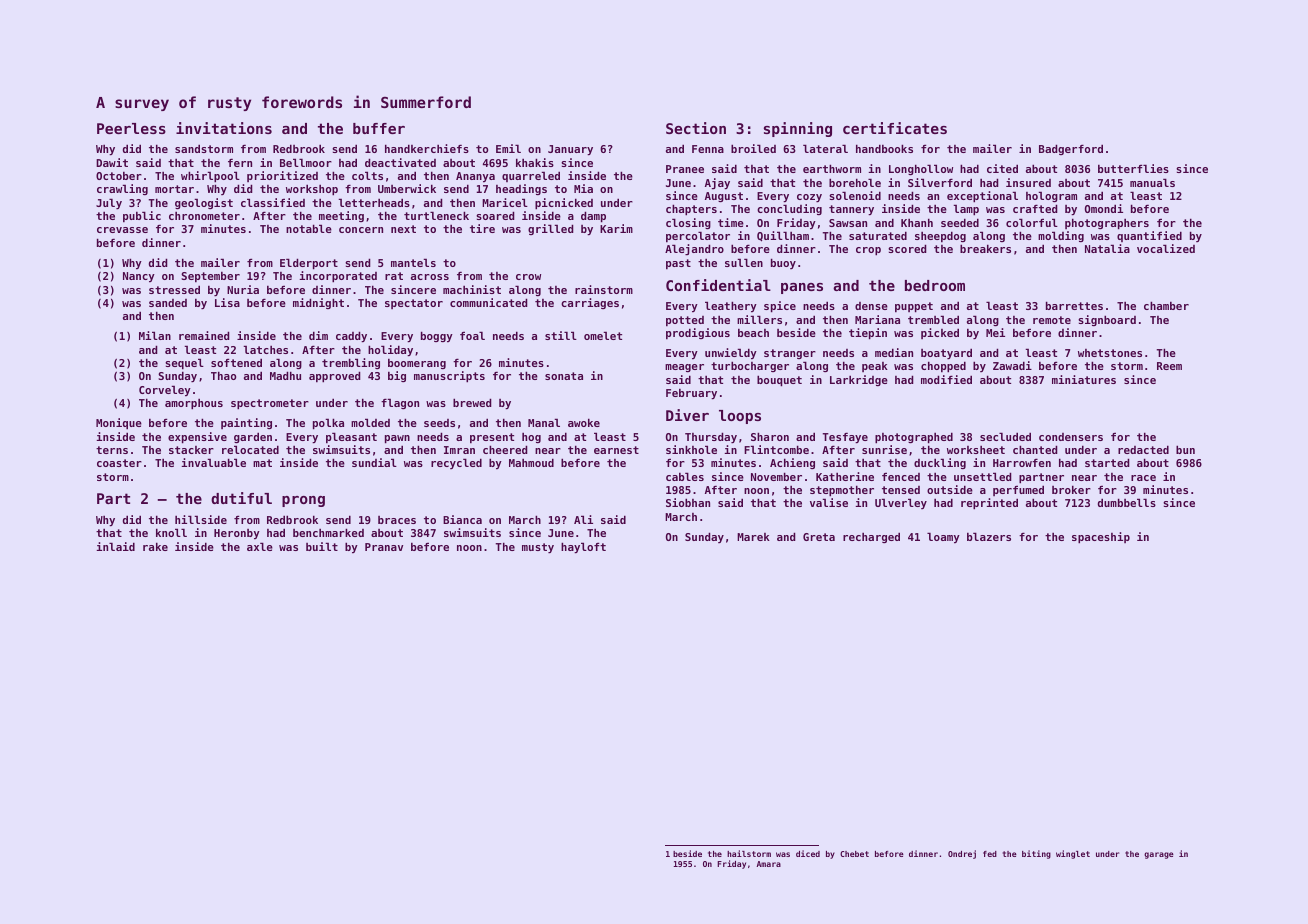  I want to click on Amara, so click(769, 864).
